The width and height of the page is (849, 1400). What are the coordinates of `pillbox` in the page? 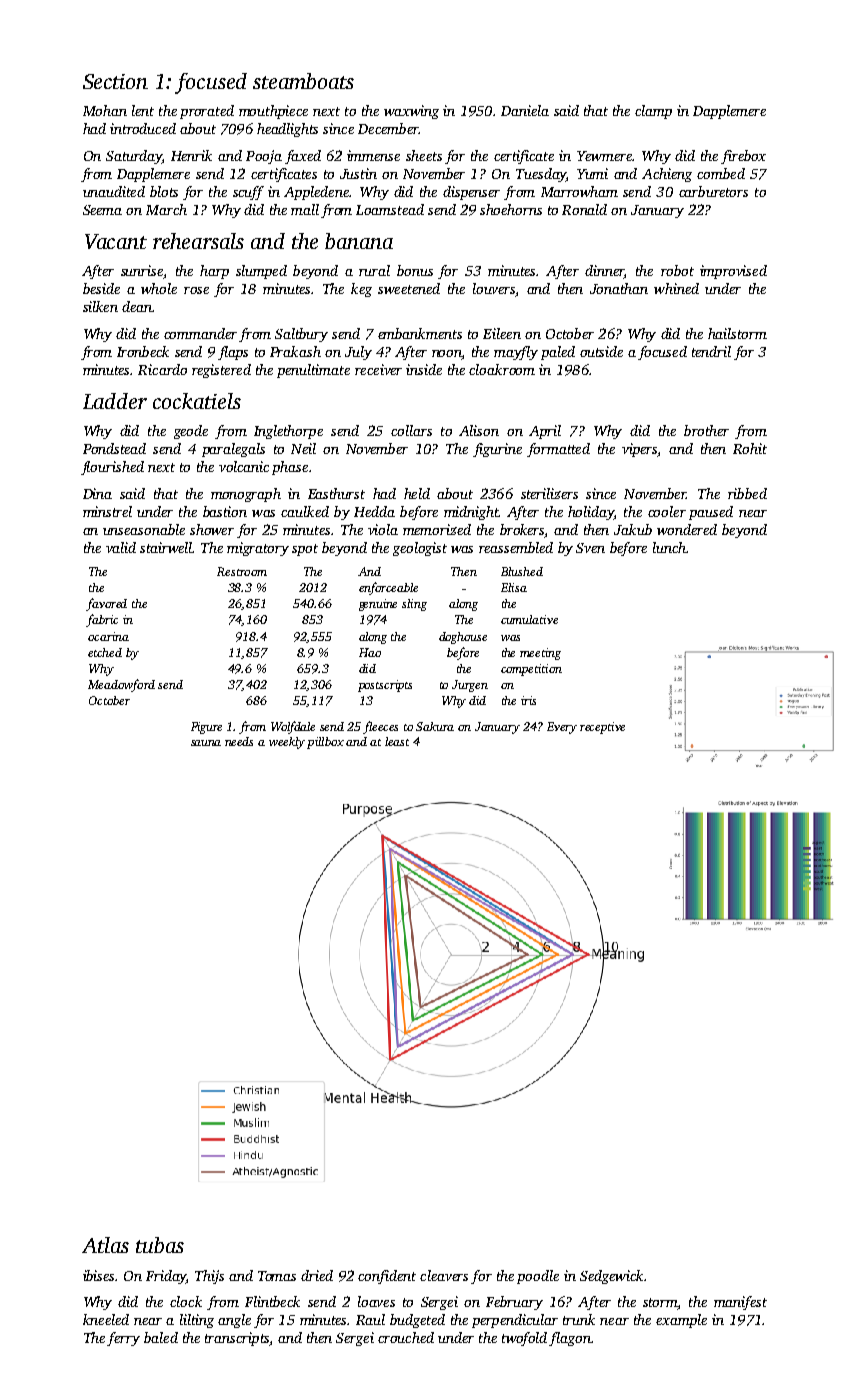 It's located at (325, 743).
